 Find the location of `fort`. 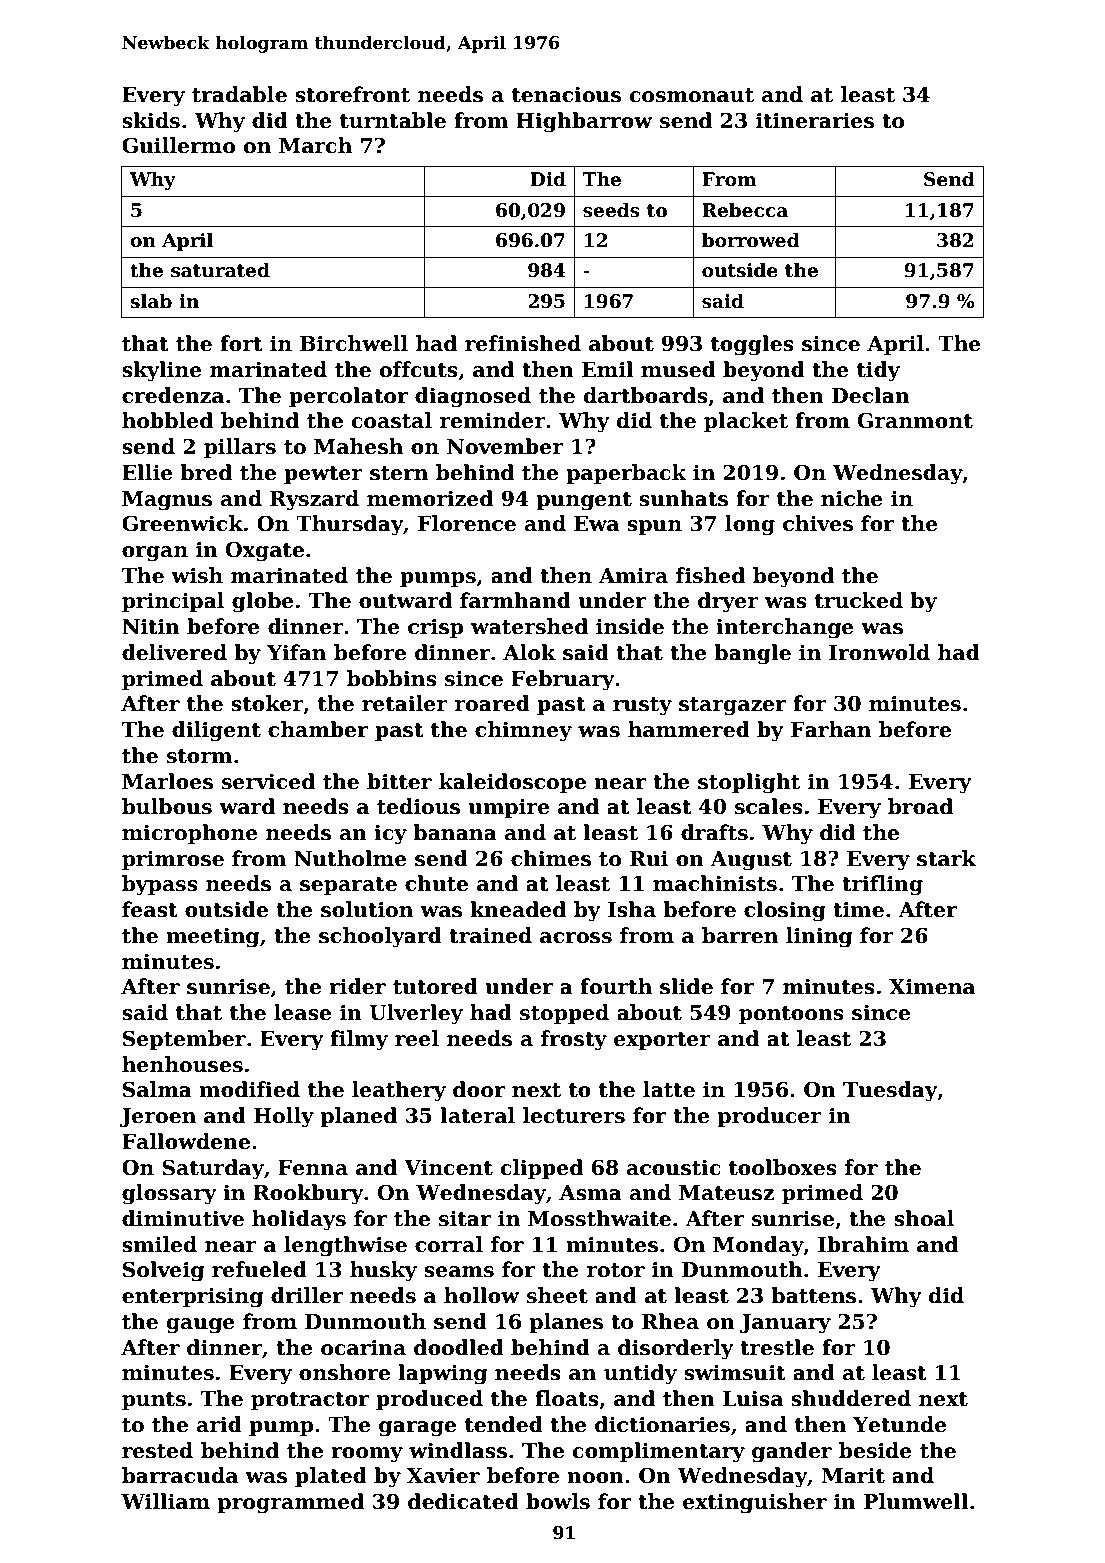

fort is located at coordinates (241, 343).
